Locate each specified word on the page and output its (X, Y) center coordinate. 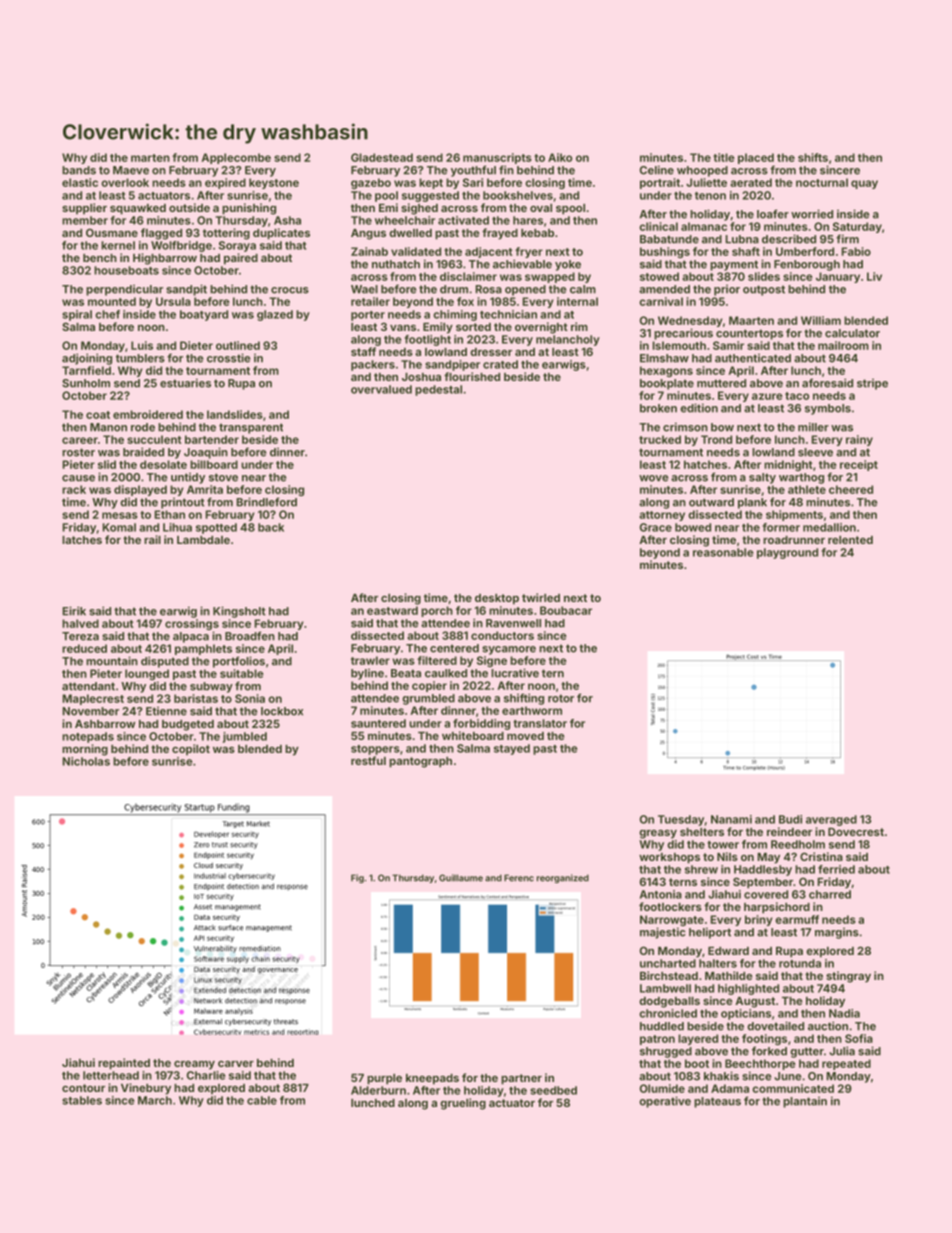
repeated (846, 1064)
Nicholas (86, 761)
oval (541, 208)
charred (830, 894)
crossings (192, 624)
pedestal (438, 390)
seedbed (553, 1090)
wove (653, 478)
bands (79, 170)
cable (262, 1100)
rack (74, 489)
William (821, 320)
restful (368, 760)
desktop (497, 599)
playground (787, 553)
